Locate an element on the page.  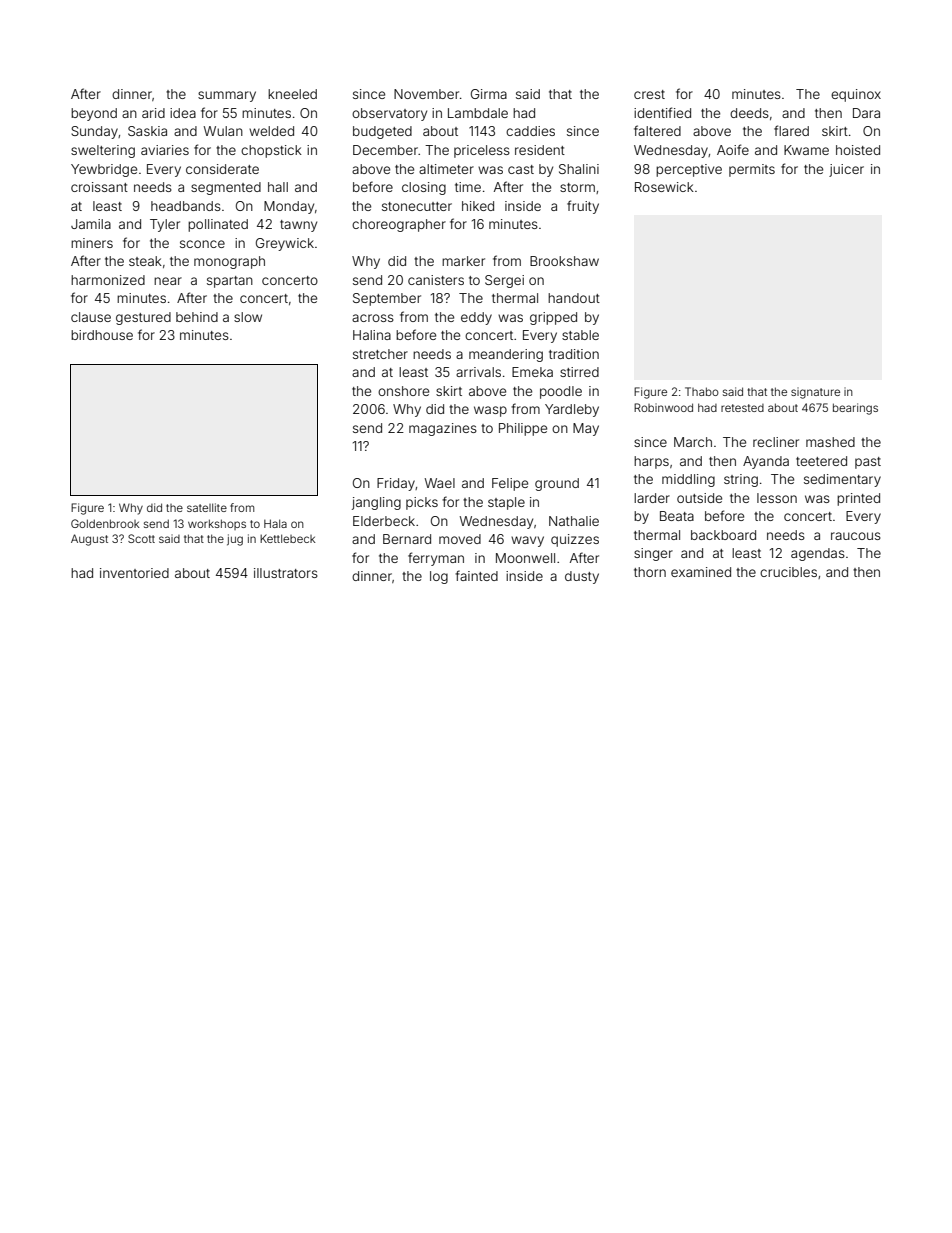
deeds is located at coordinates (749, 113).
